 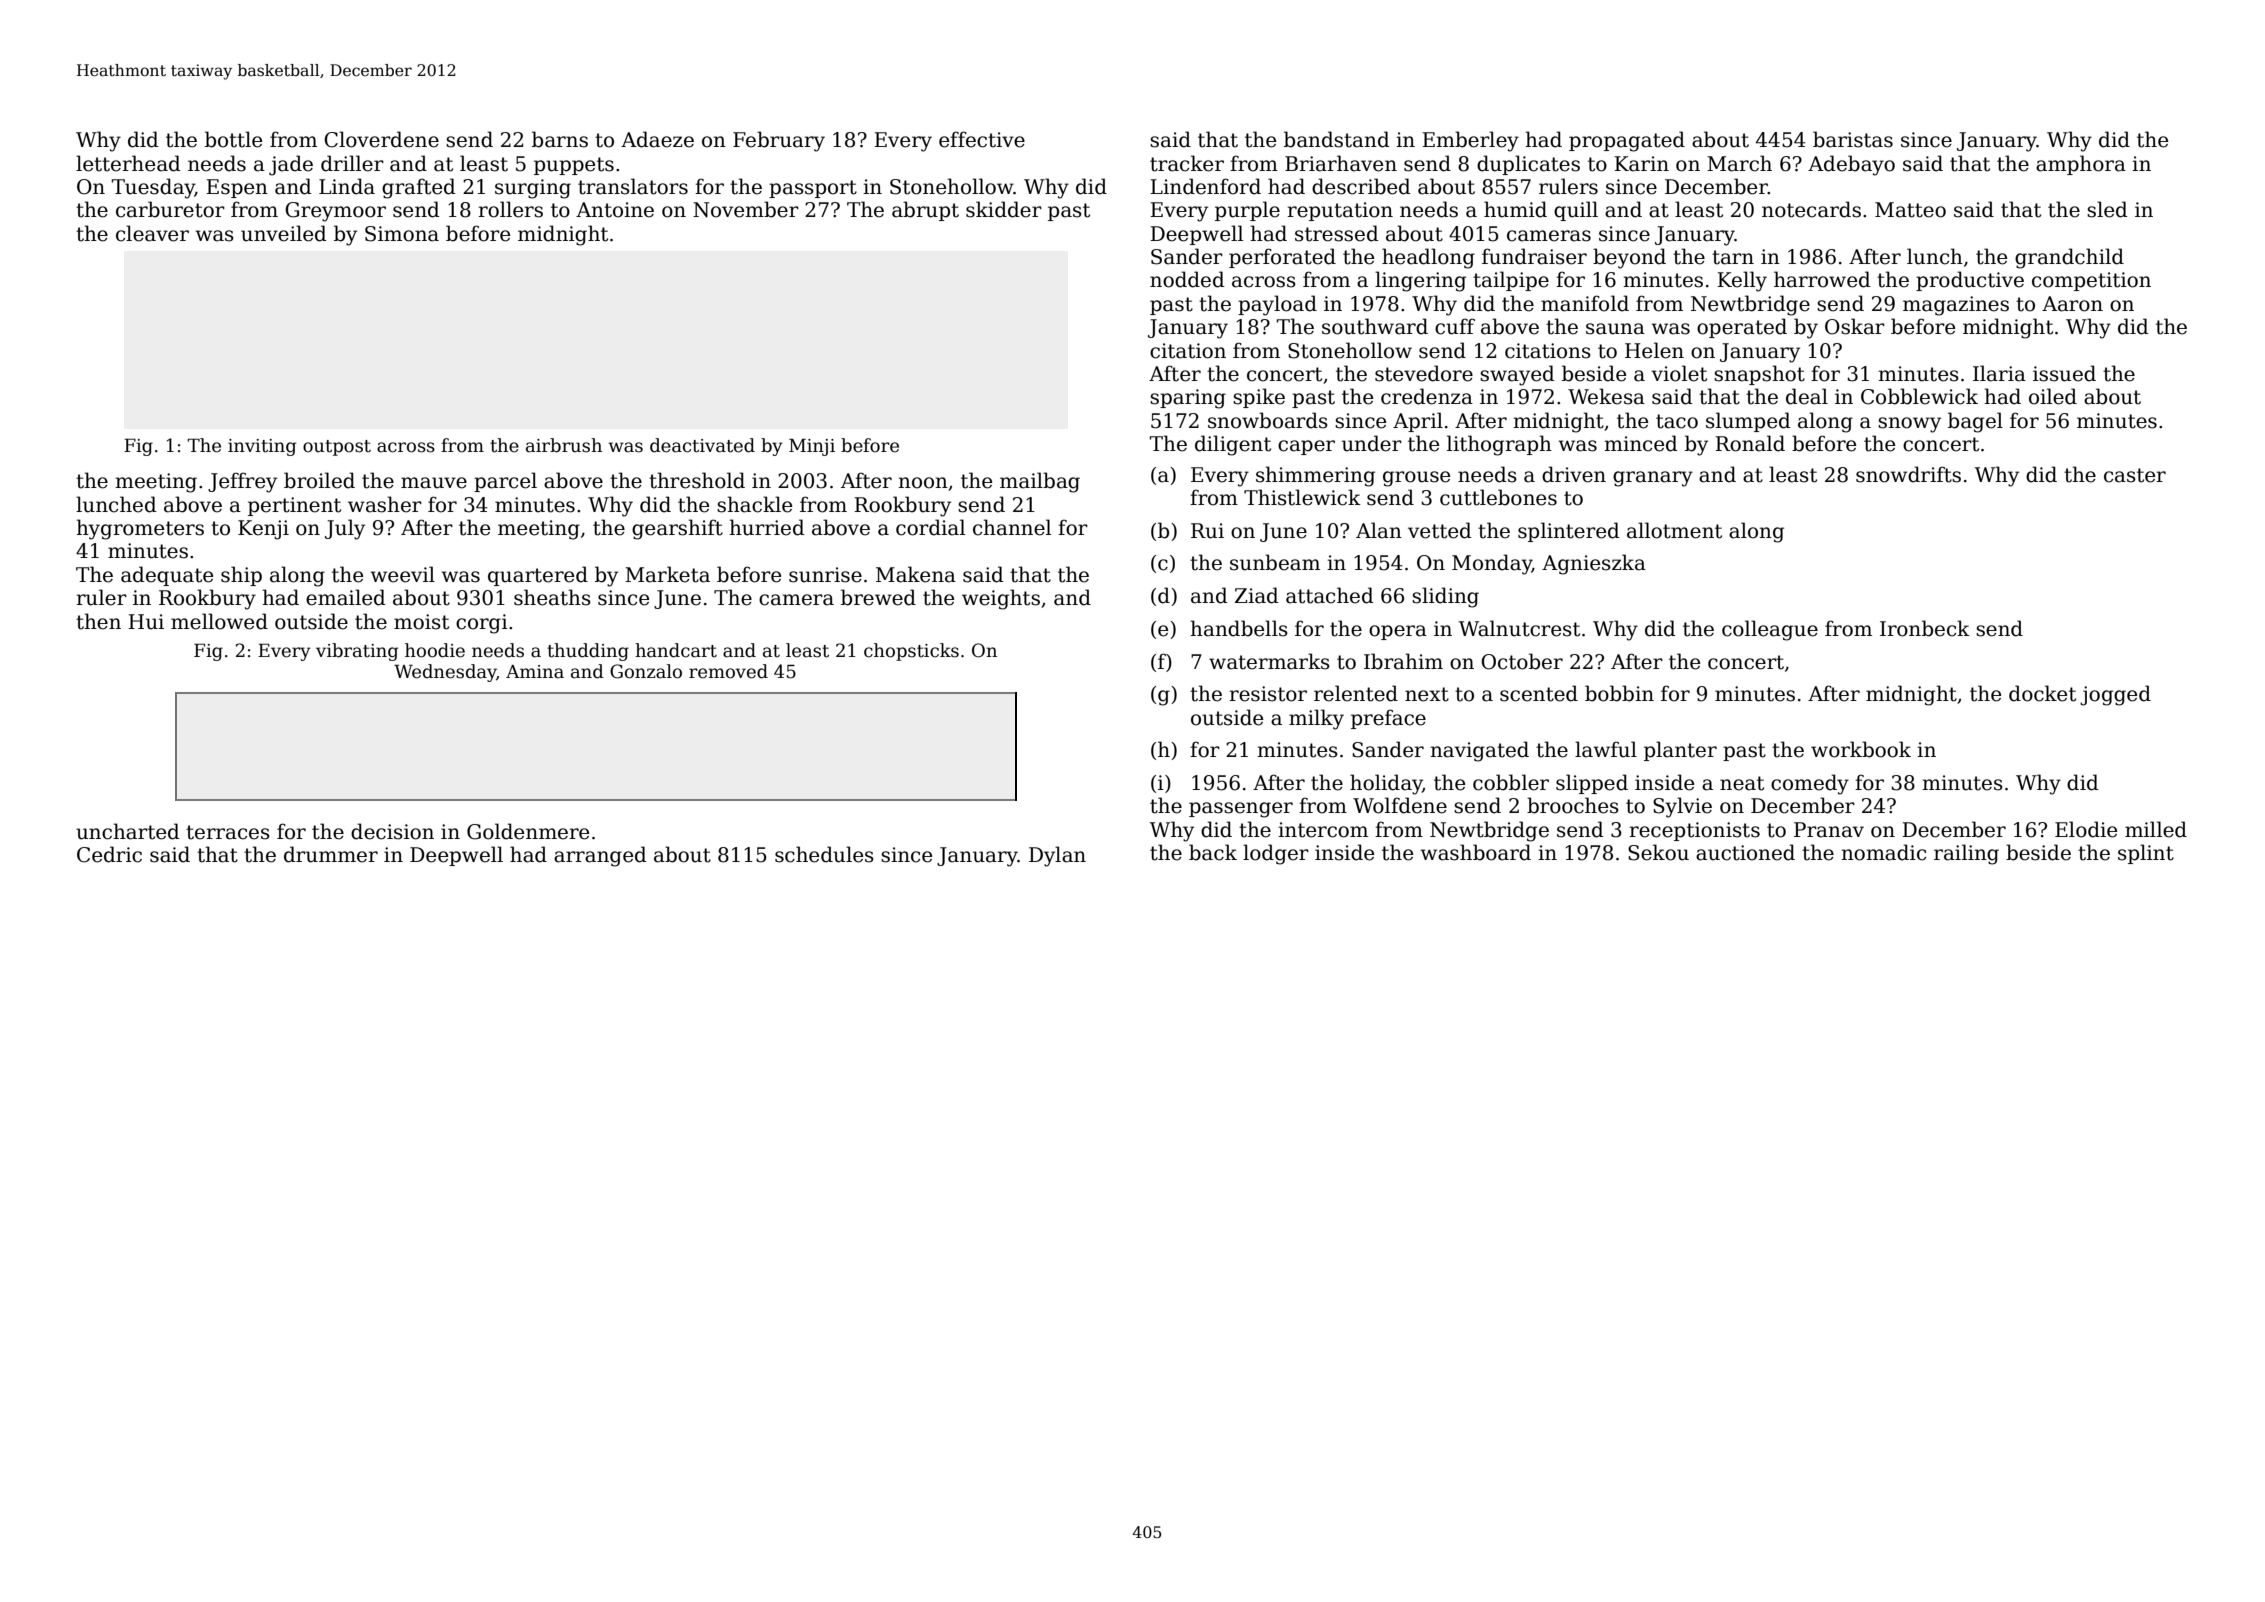 I want to click on southward, so click(x=1375, y=326).
